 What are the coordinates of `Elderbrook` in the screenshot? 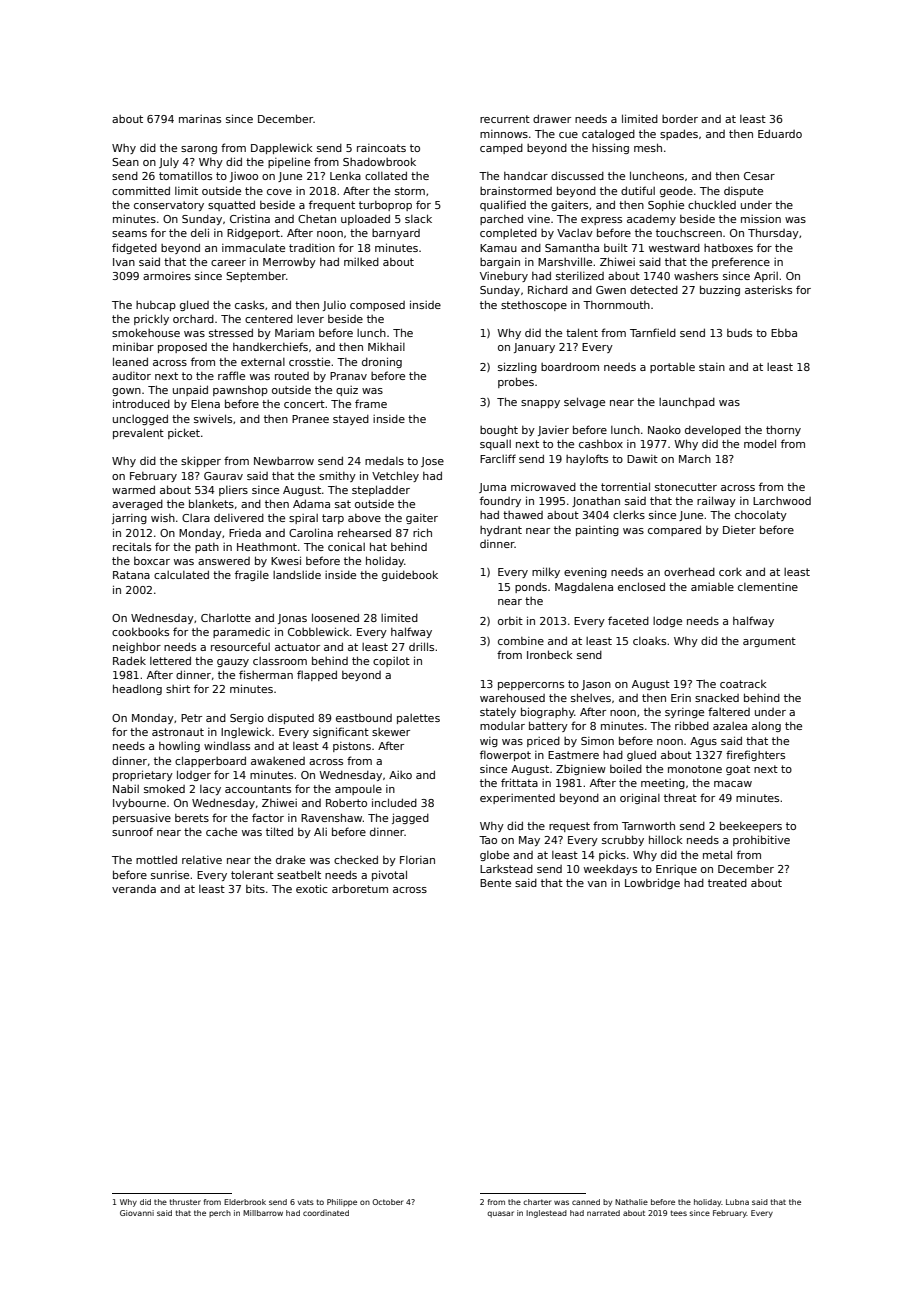 It's located at (245, 1202).
